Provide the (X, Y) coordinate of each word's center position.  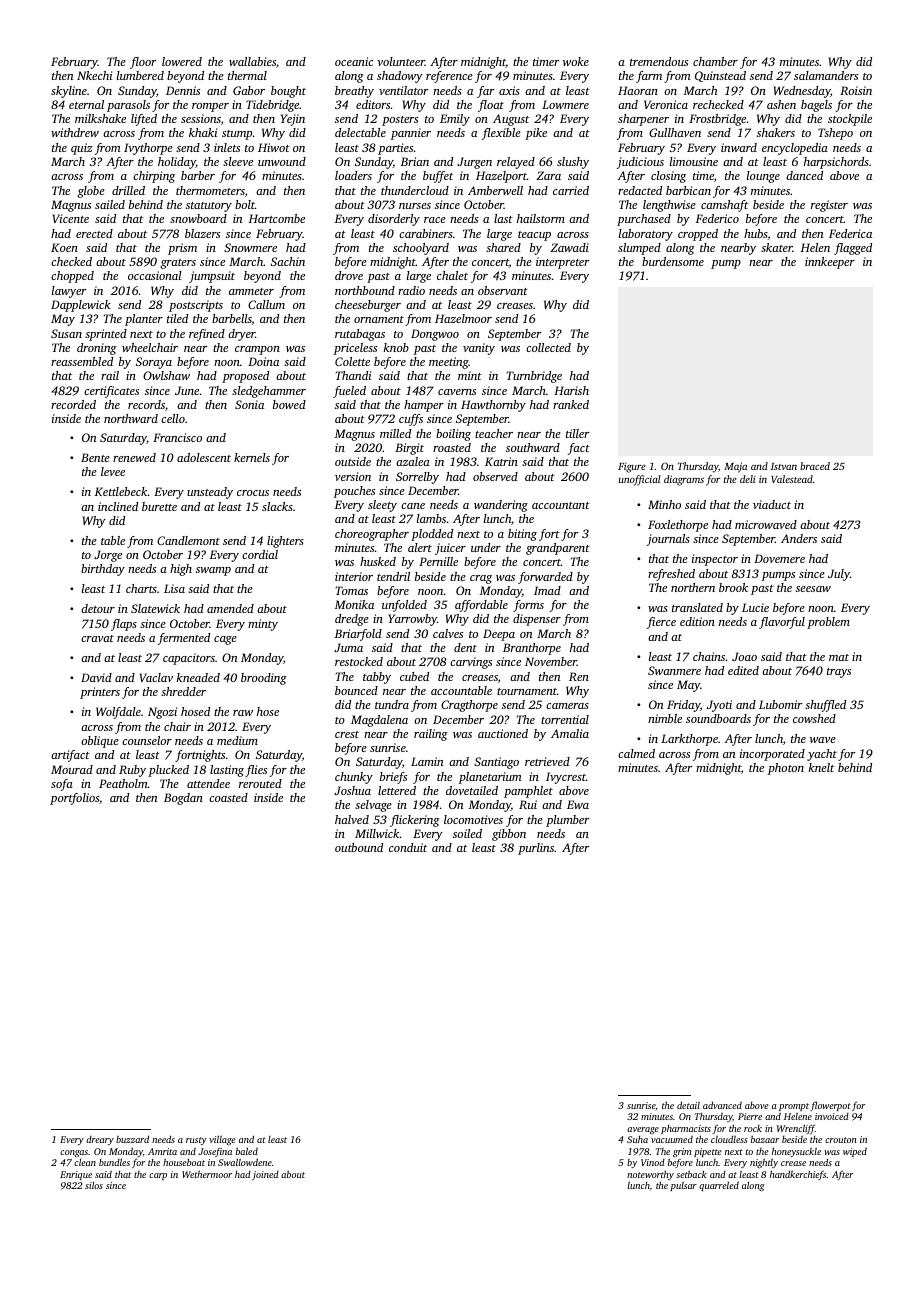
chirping (154, 177)
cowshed (814, 718)
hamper (424, 406)
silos (94, 1185)
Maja (735, 467)
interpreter (562, 263)
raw (243, 713)
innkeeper (830, 263)
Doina (263, 361)
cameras (567, 706)
